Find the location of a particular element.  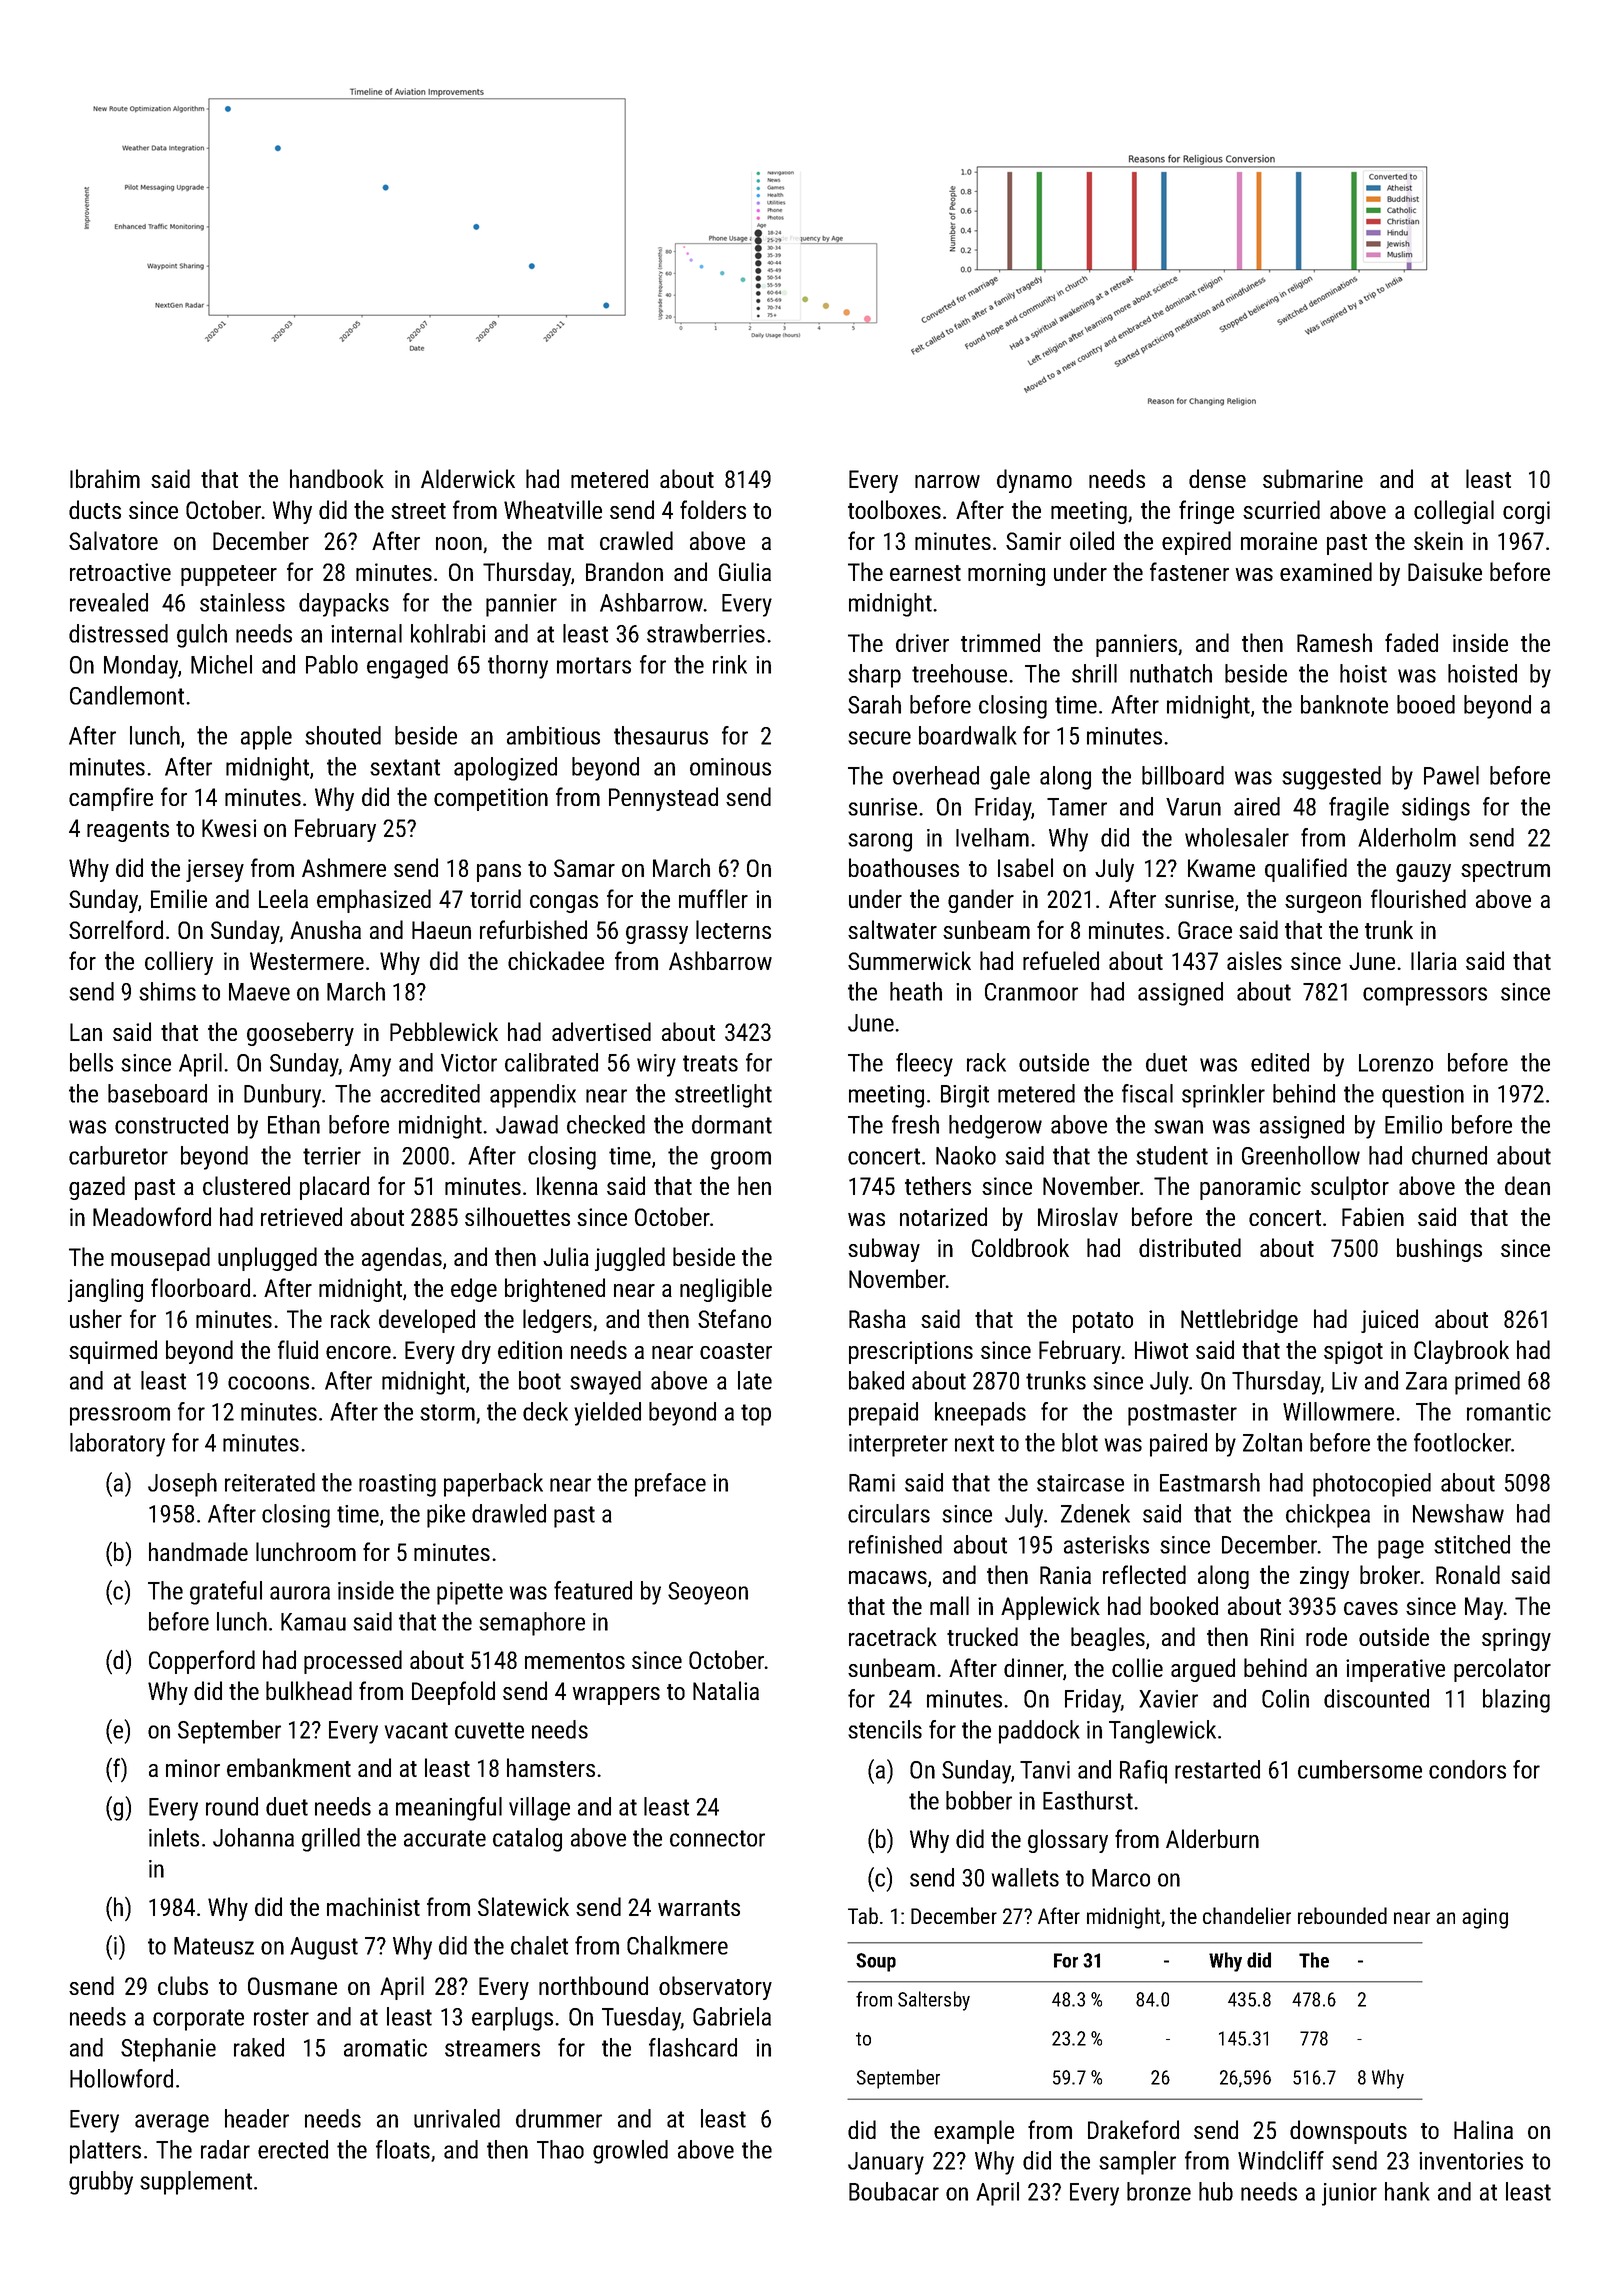

sextant is located at coordinates (405, 767).
